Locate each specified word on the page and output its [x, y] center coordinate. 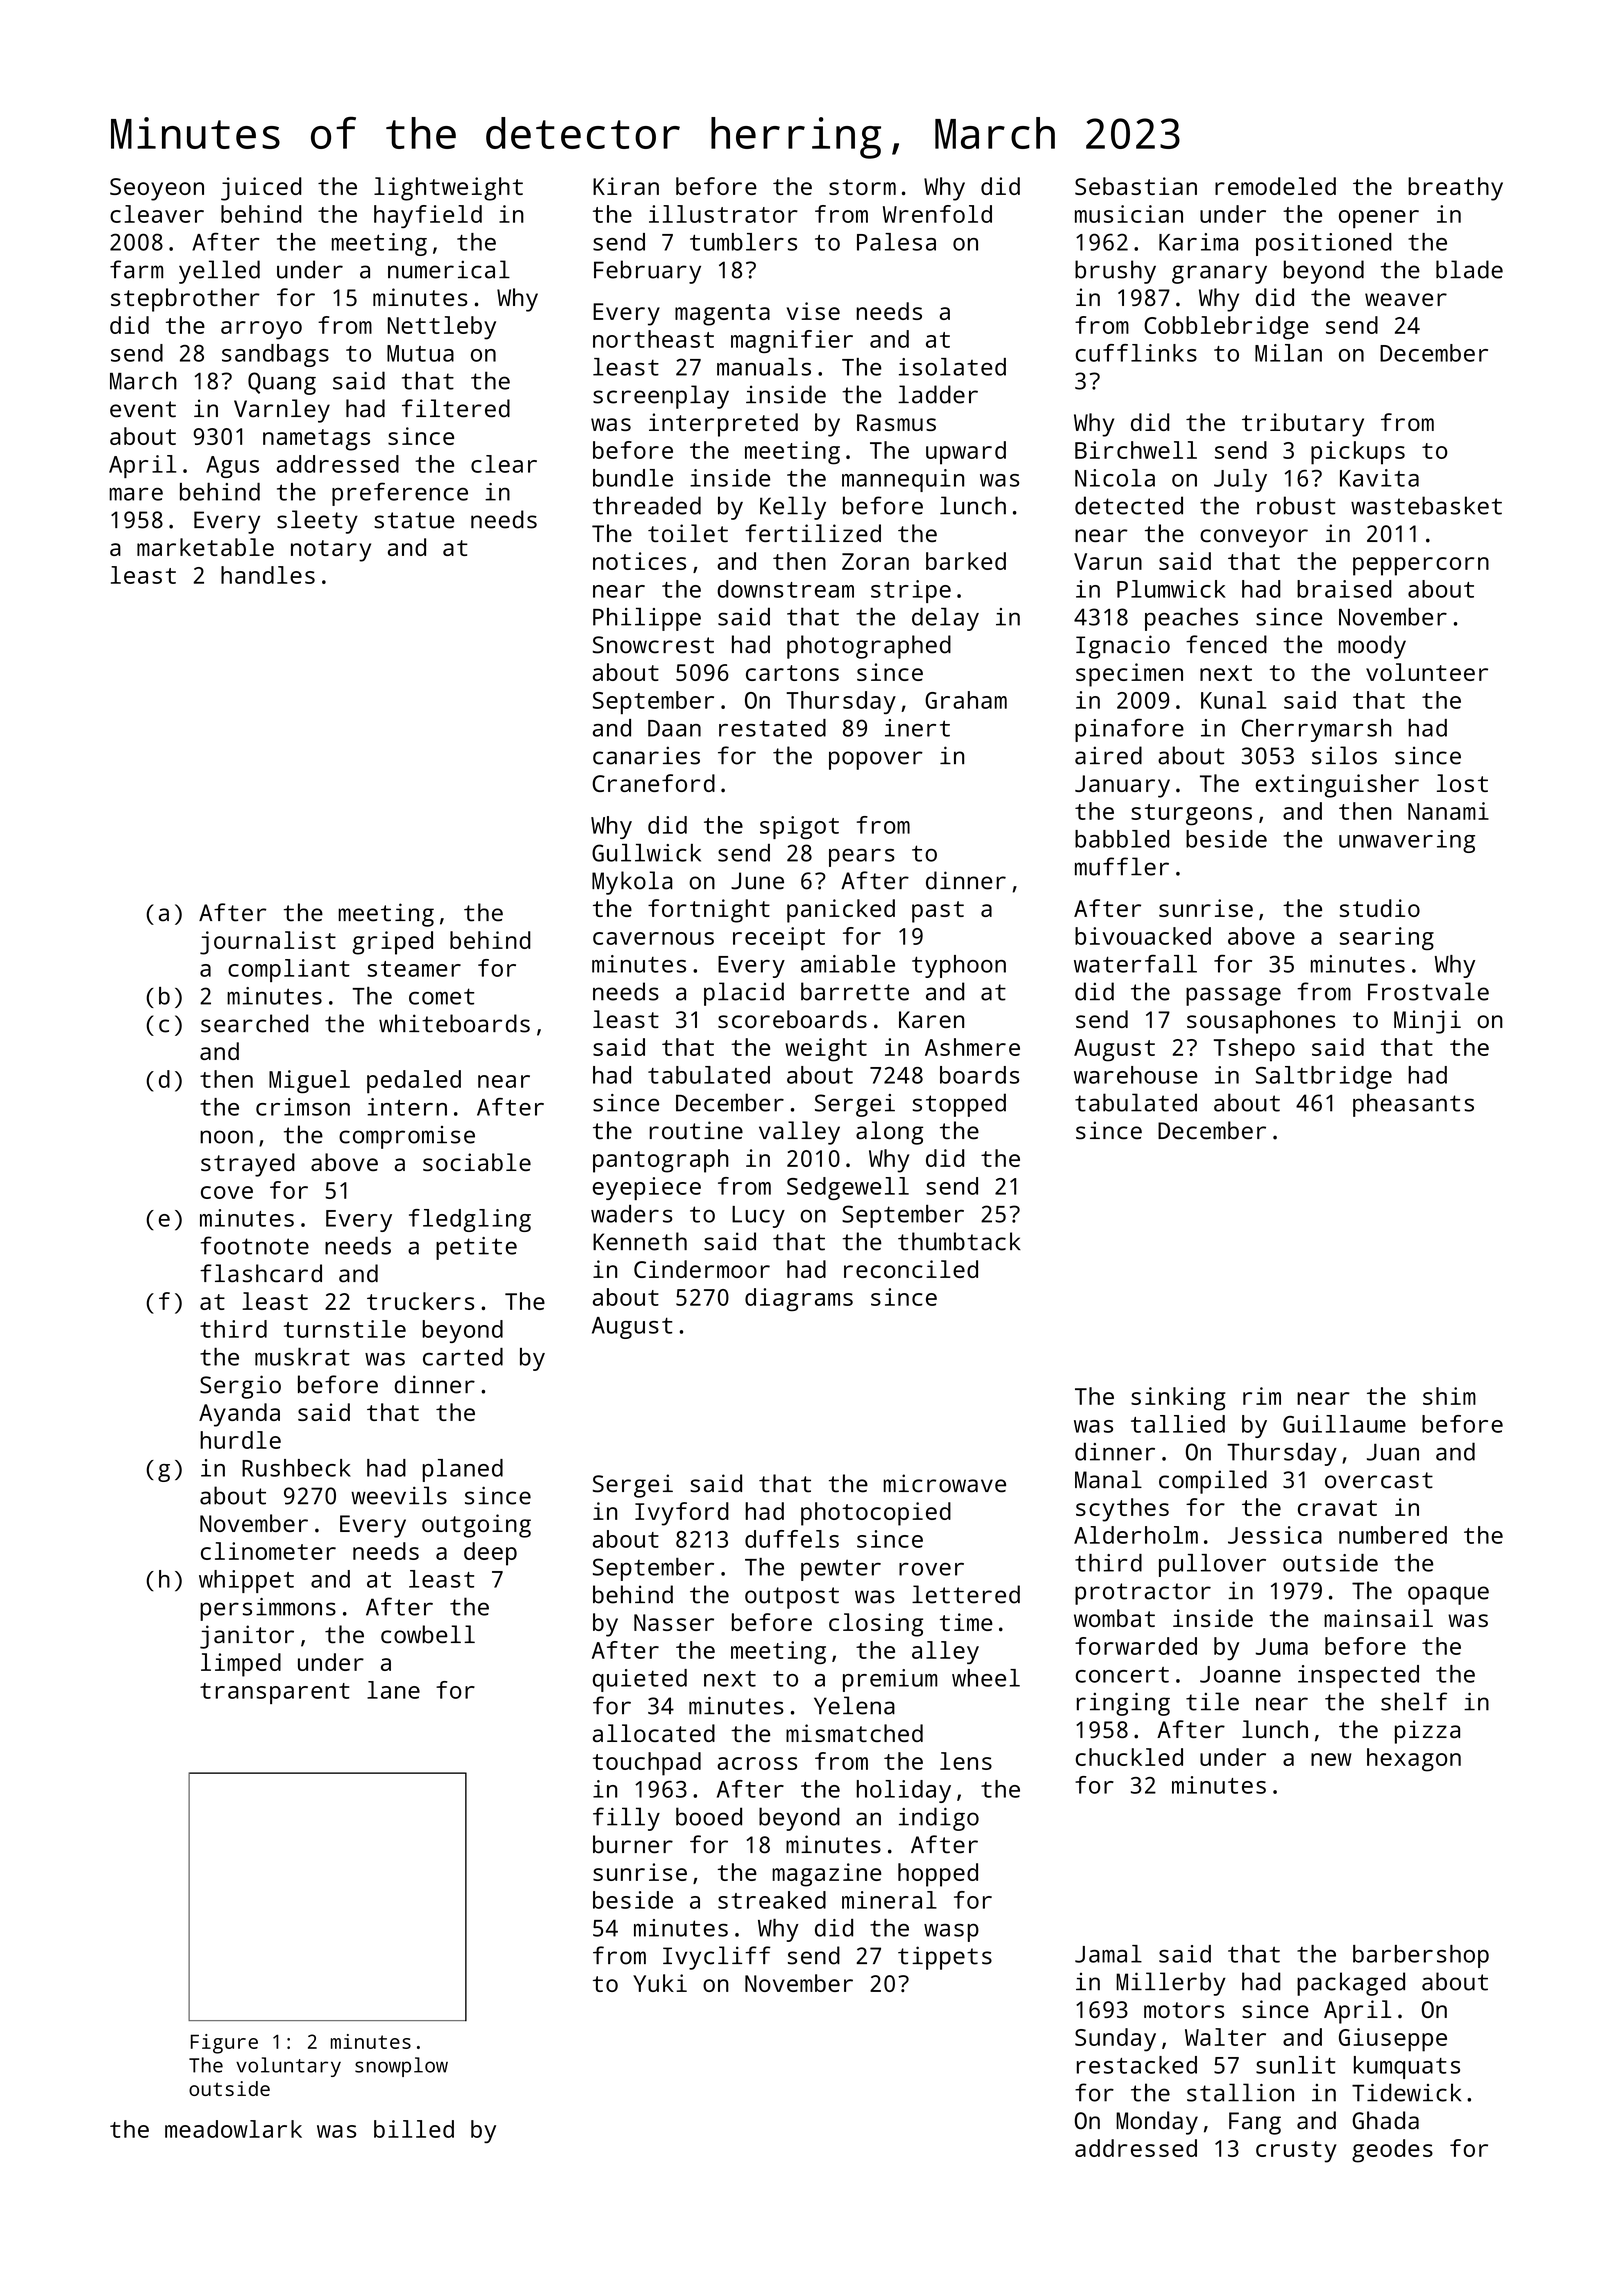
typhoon [959, 966]
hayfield [428, 216]
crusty [1296, 2152]
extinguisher [1337, 786]
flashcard [261, 1273]
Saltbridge [1324, 1077]
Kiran [626, 186]
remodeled [1275, 186]
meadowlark [233, 2129]
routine [696, 1130]
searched [254, 1023]
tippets [945, 1958]
